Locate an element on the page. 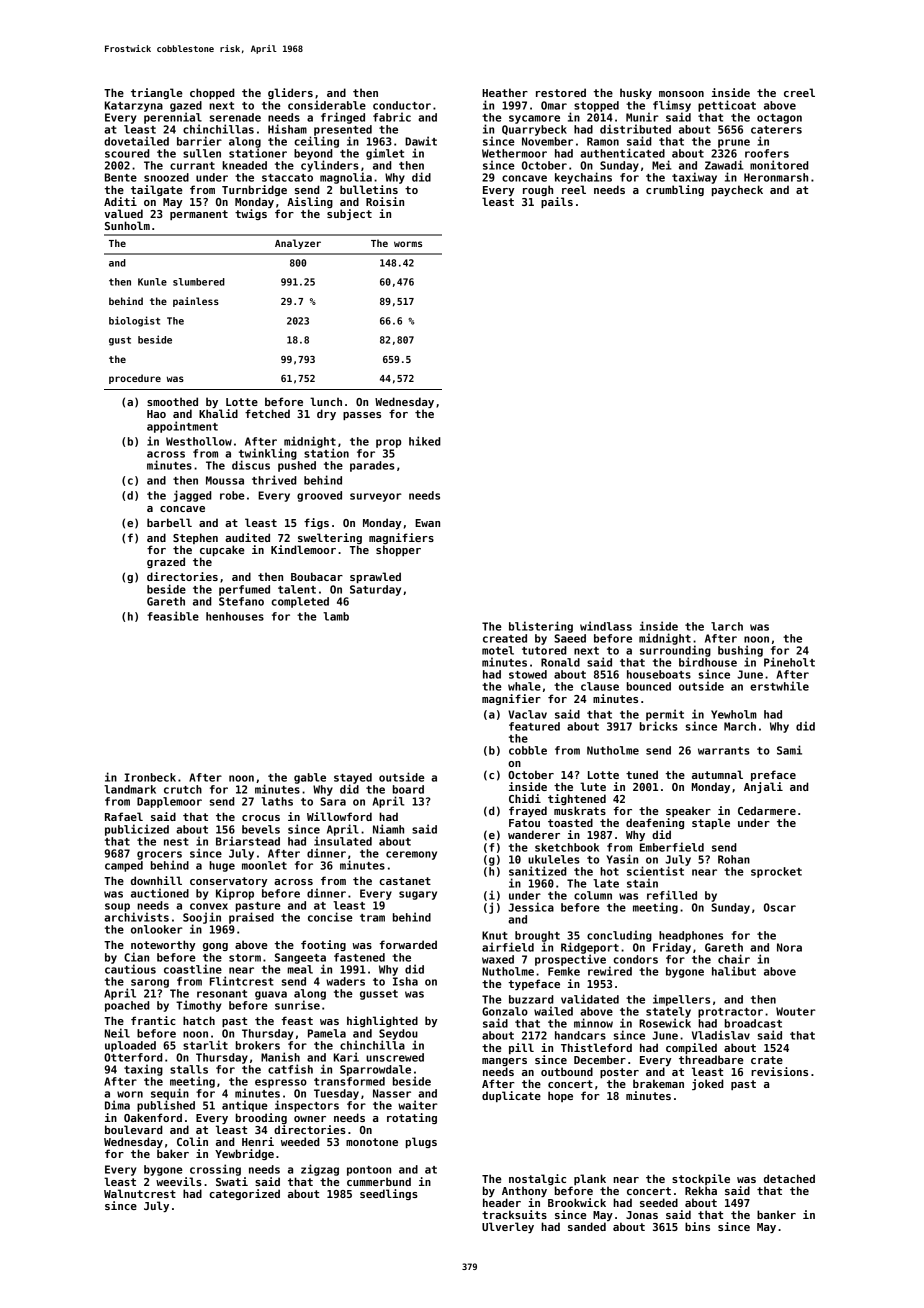 The image size is (924, 1308). Ridgeport is located at coordinates (590, 948).
